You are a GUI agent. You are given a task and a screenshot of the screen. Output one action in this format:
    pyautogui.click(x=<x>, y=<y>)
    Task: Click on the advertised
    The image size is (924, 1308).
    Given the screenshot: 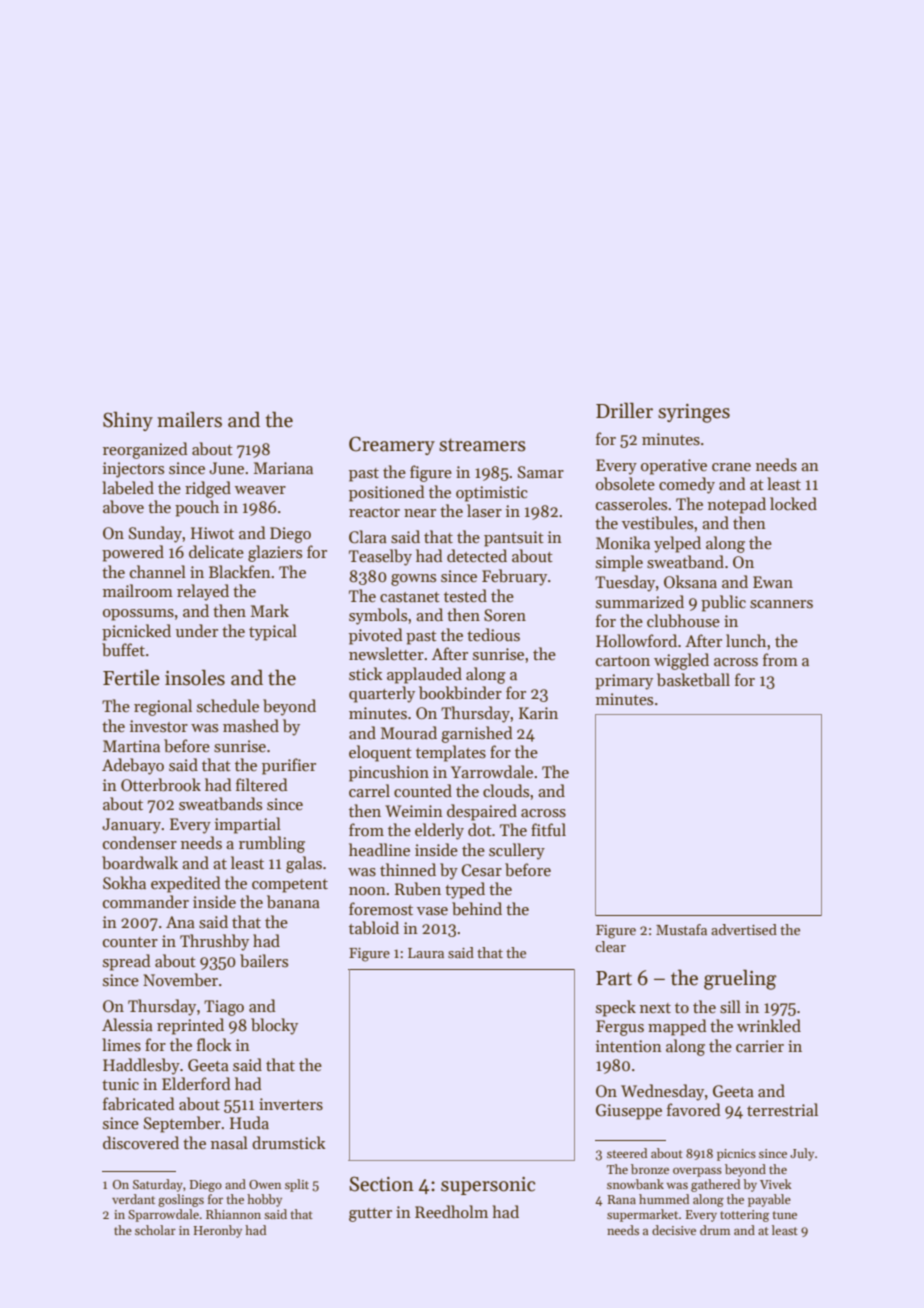 What is the action you would take?
    pyautogui.click(x=744, y=929)
